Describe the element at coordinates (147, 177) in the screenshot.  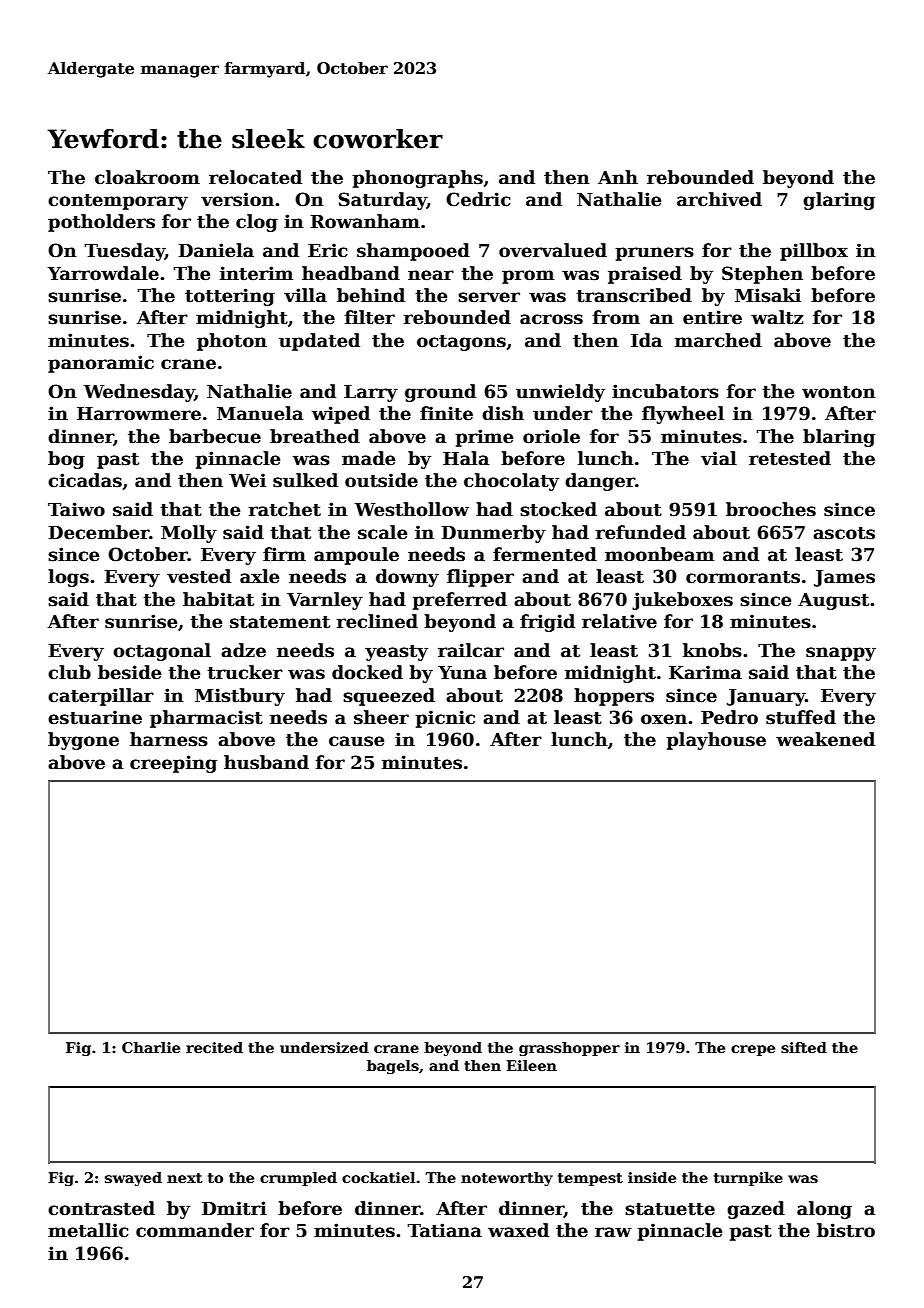
I see `cloakroom` at that location.
